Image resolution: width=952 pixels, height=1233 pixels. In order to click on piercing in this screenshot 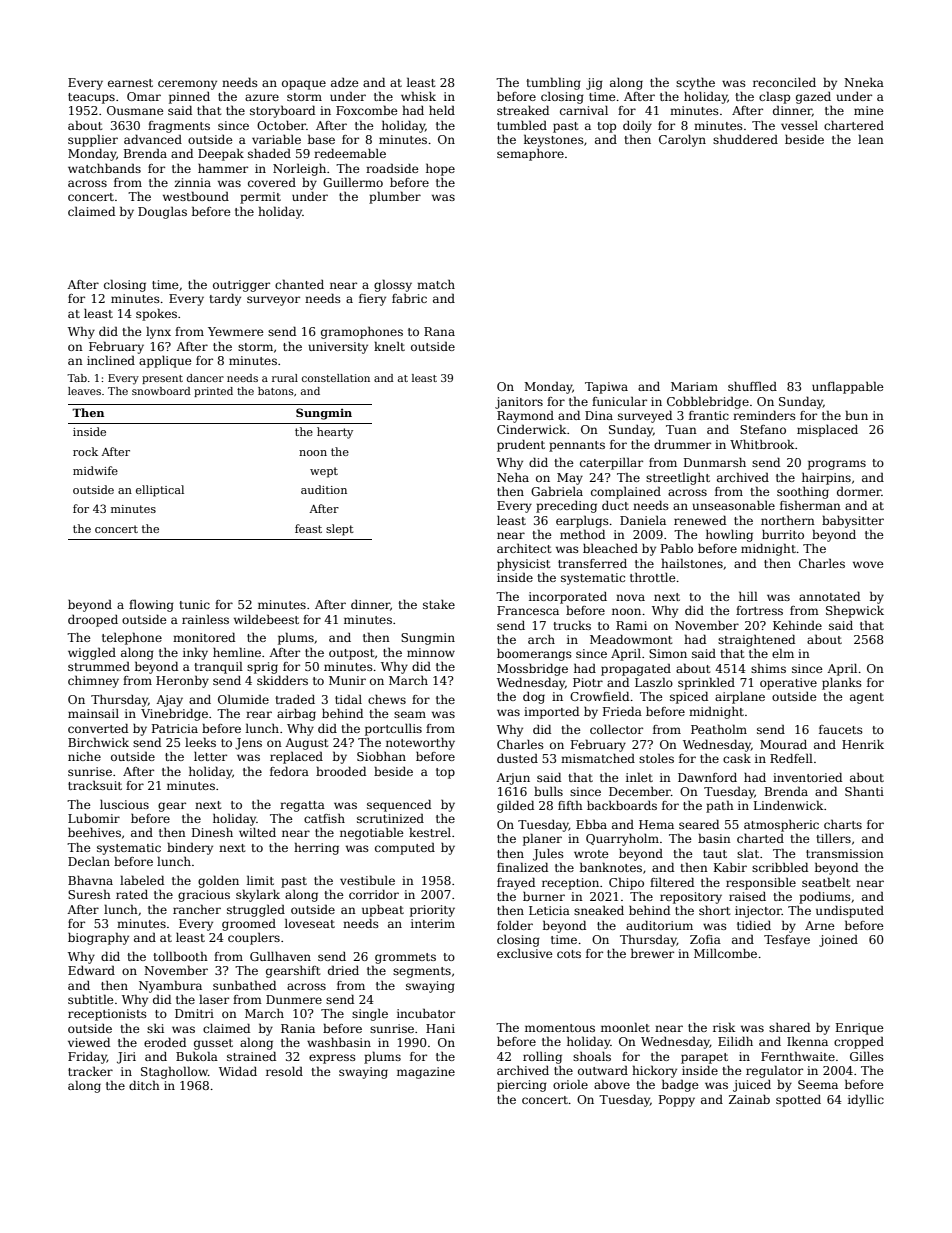, I will do `click(522, 1086)`.
